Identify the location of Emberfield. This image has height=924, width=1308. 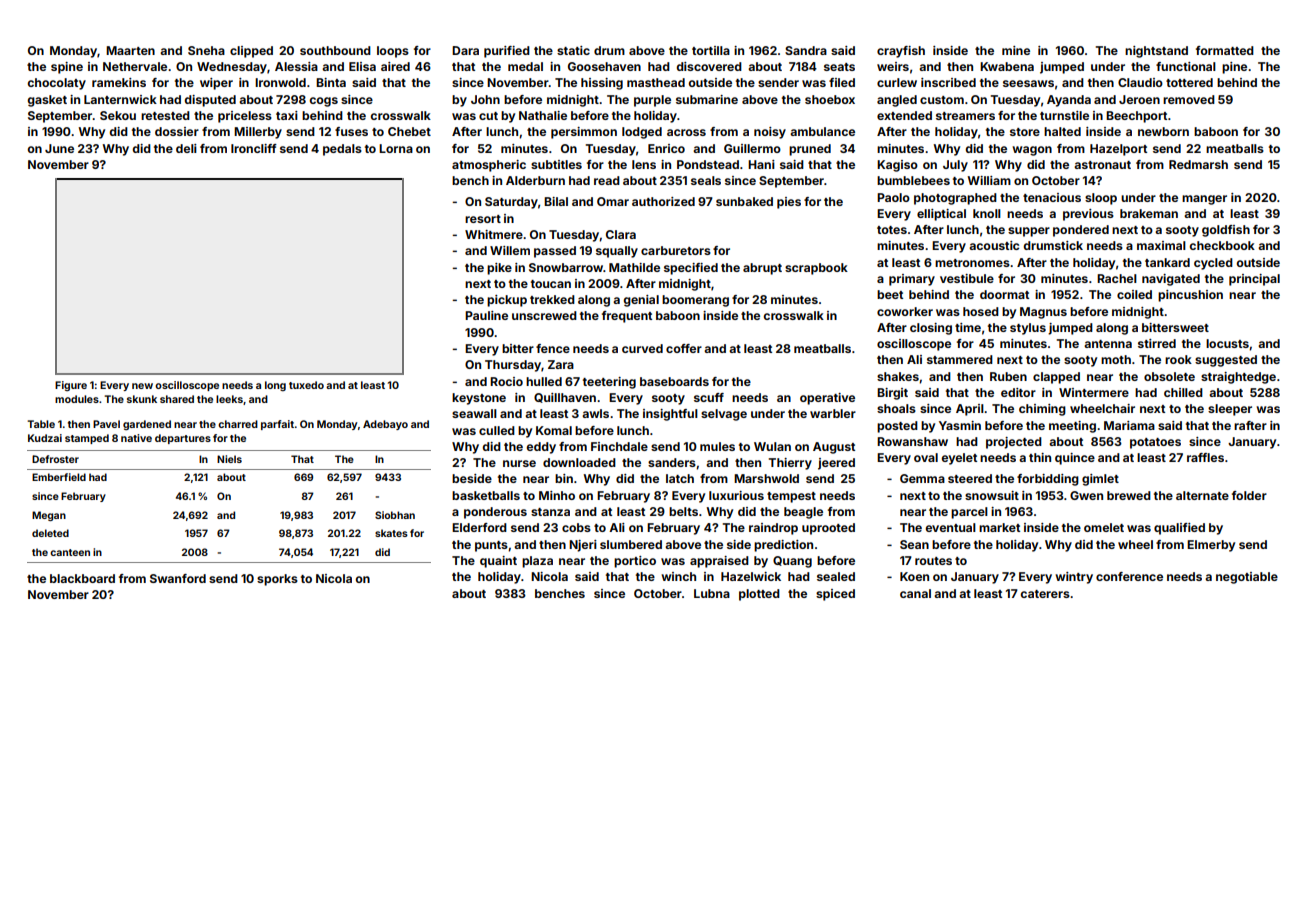
(59, 477).
